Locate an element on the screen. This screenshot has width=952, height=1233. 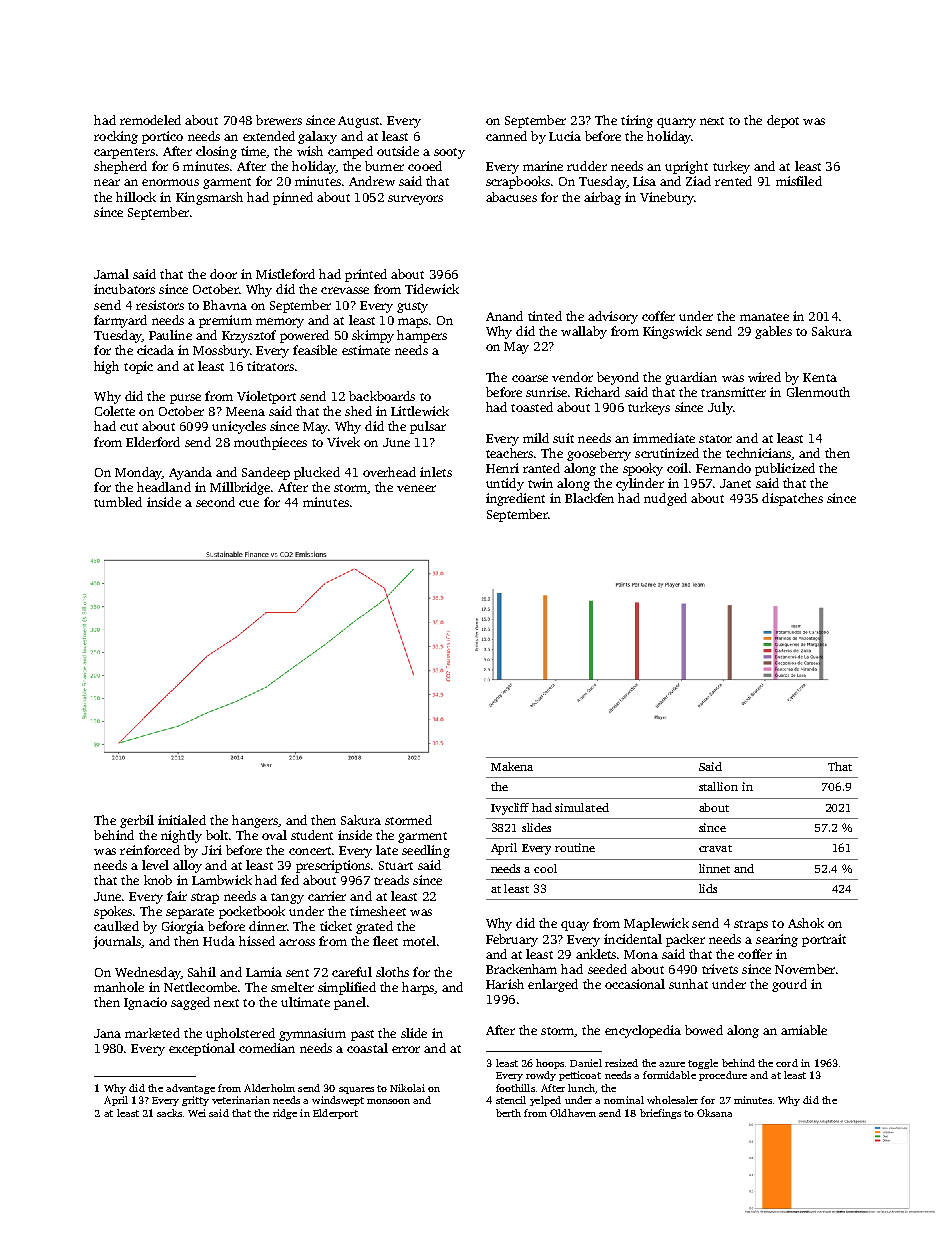
Elderport is located at coordinates (335, 1114).
